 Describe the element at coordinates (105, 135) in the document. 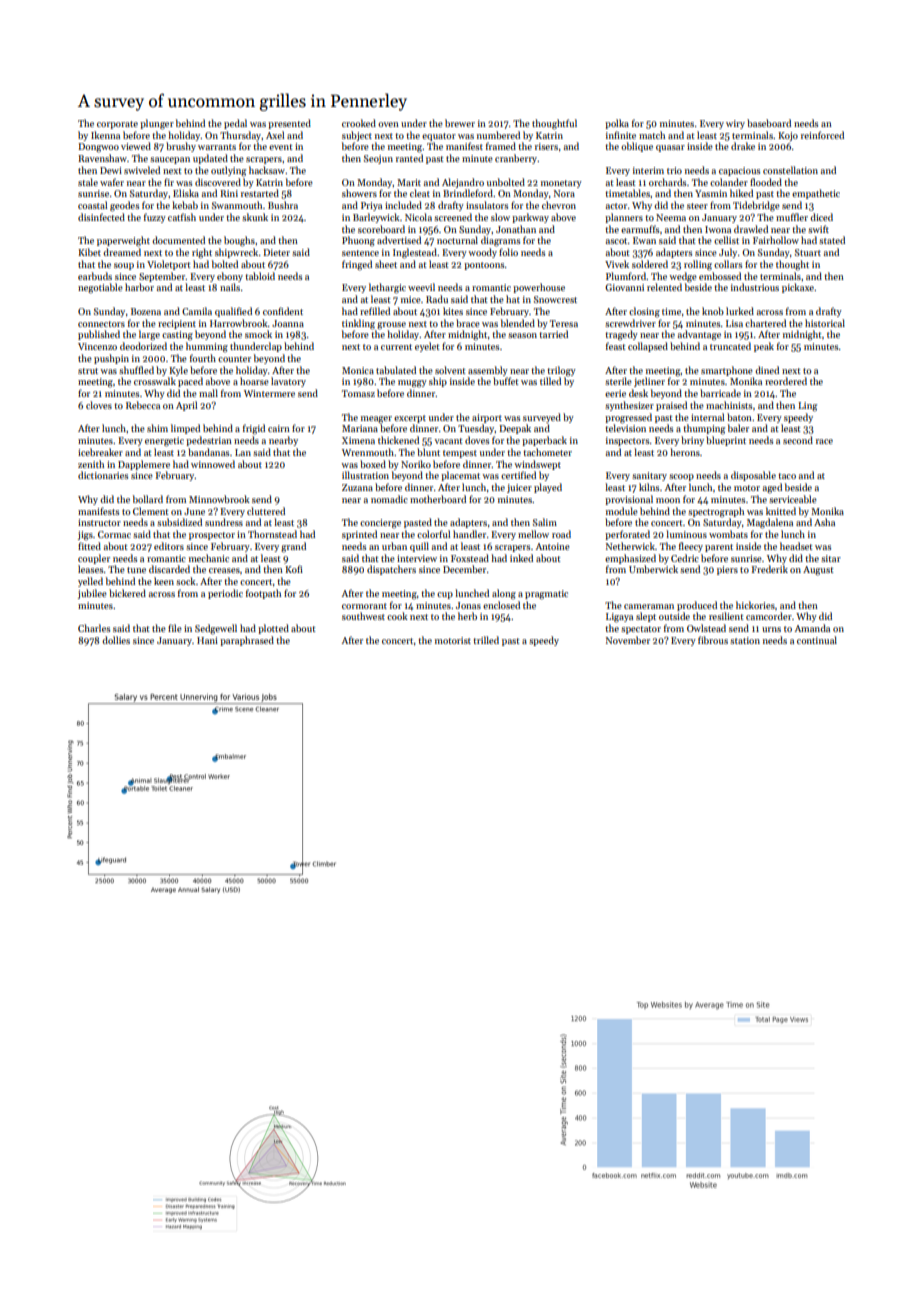

I see `Ikenna` at that location.
